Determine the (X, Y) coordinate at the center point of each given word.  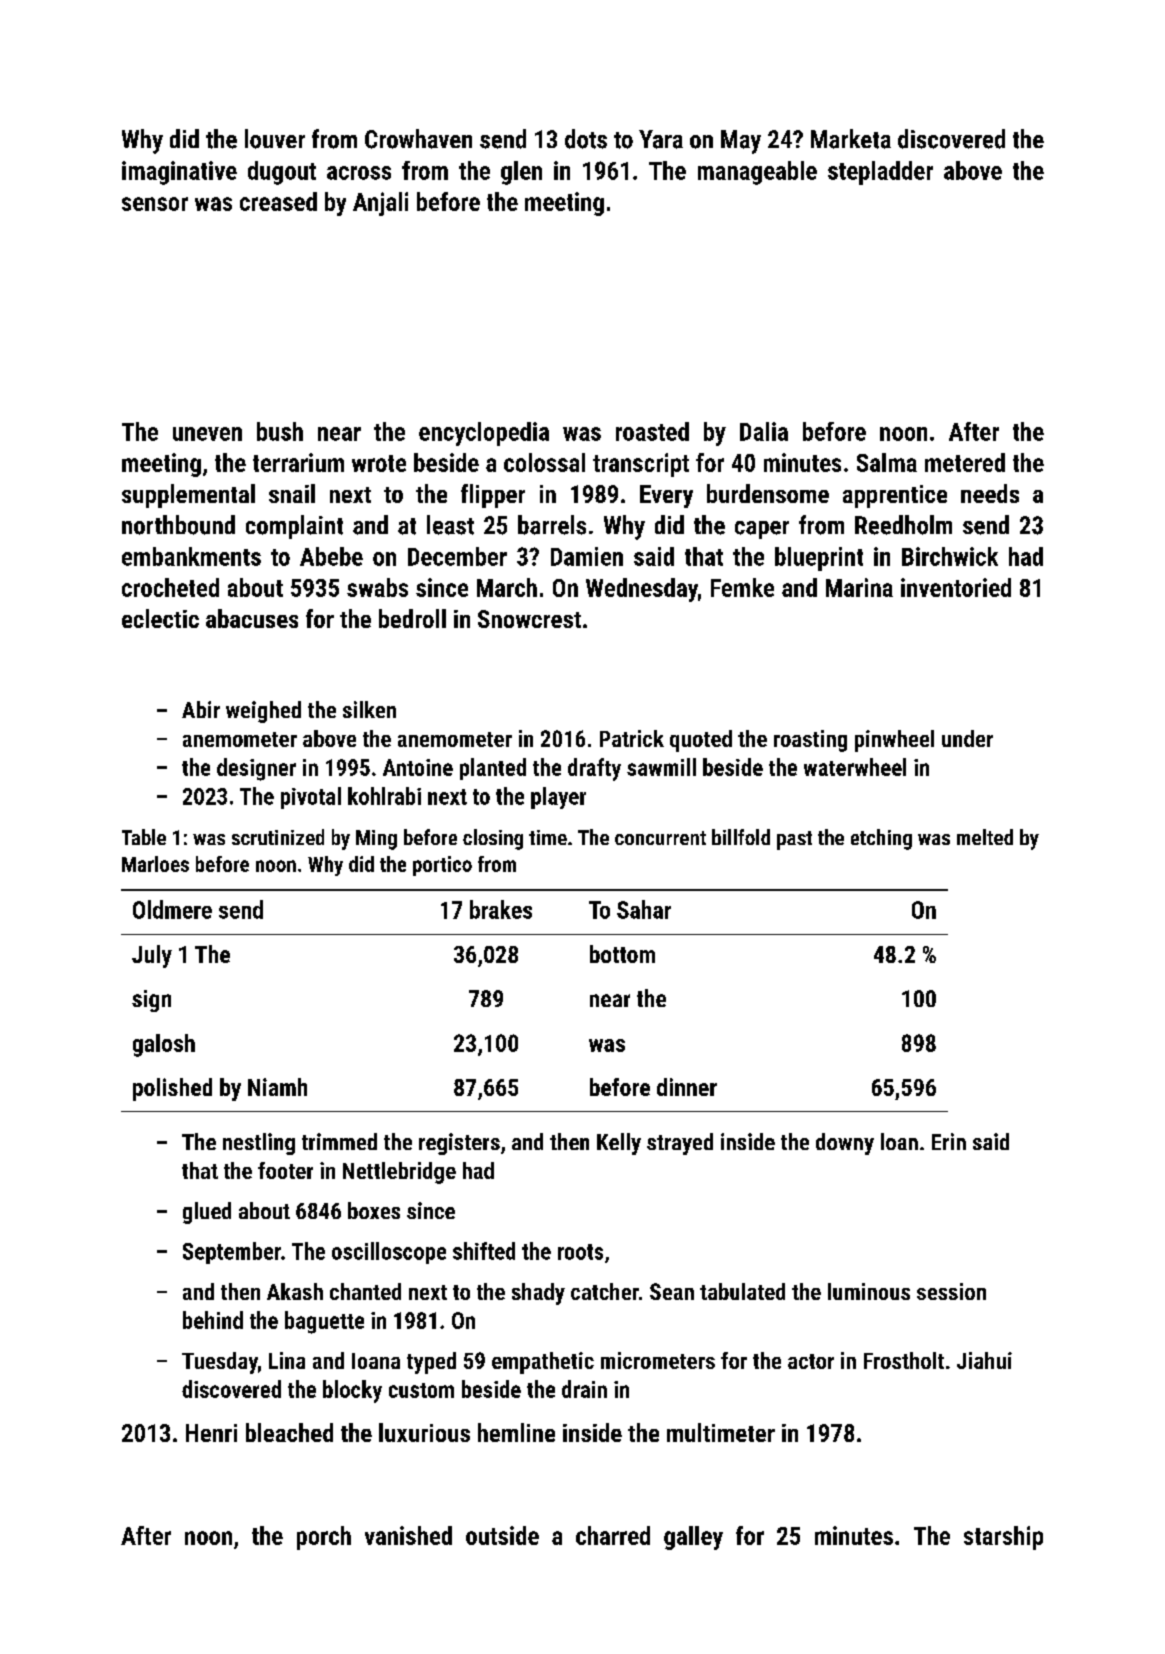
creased (278, 201)
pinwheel (894, 741)
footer (285, 1170)
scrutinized (278, 837)
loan (899, 1141)
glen (521, 173)
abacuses (252, 618)
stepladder (880, 173)
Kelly (619, 1144)
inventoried (956, 587)
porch (324, 1538)
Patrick (632, 738)
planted (493, 769)
